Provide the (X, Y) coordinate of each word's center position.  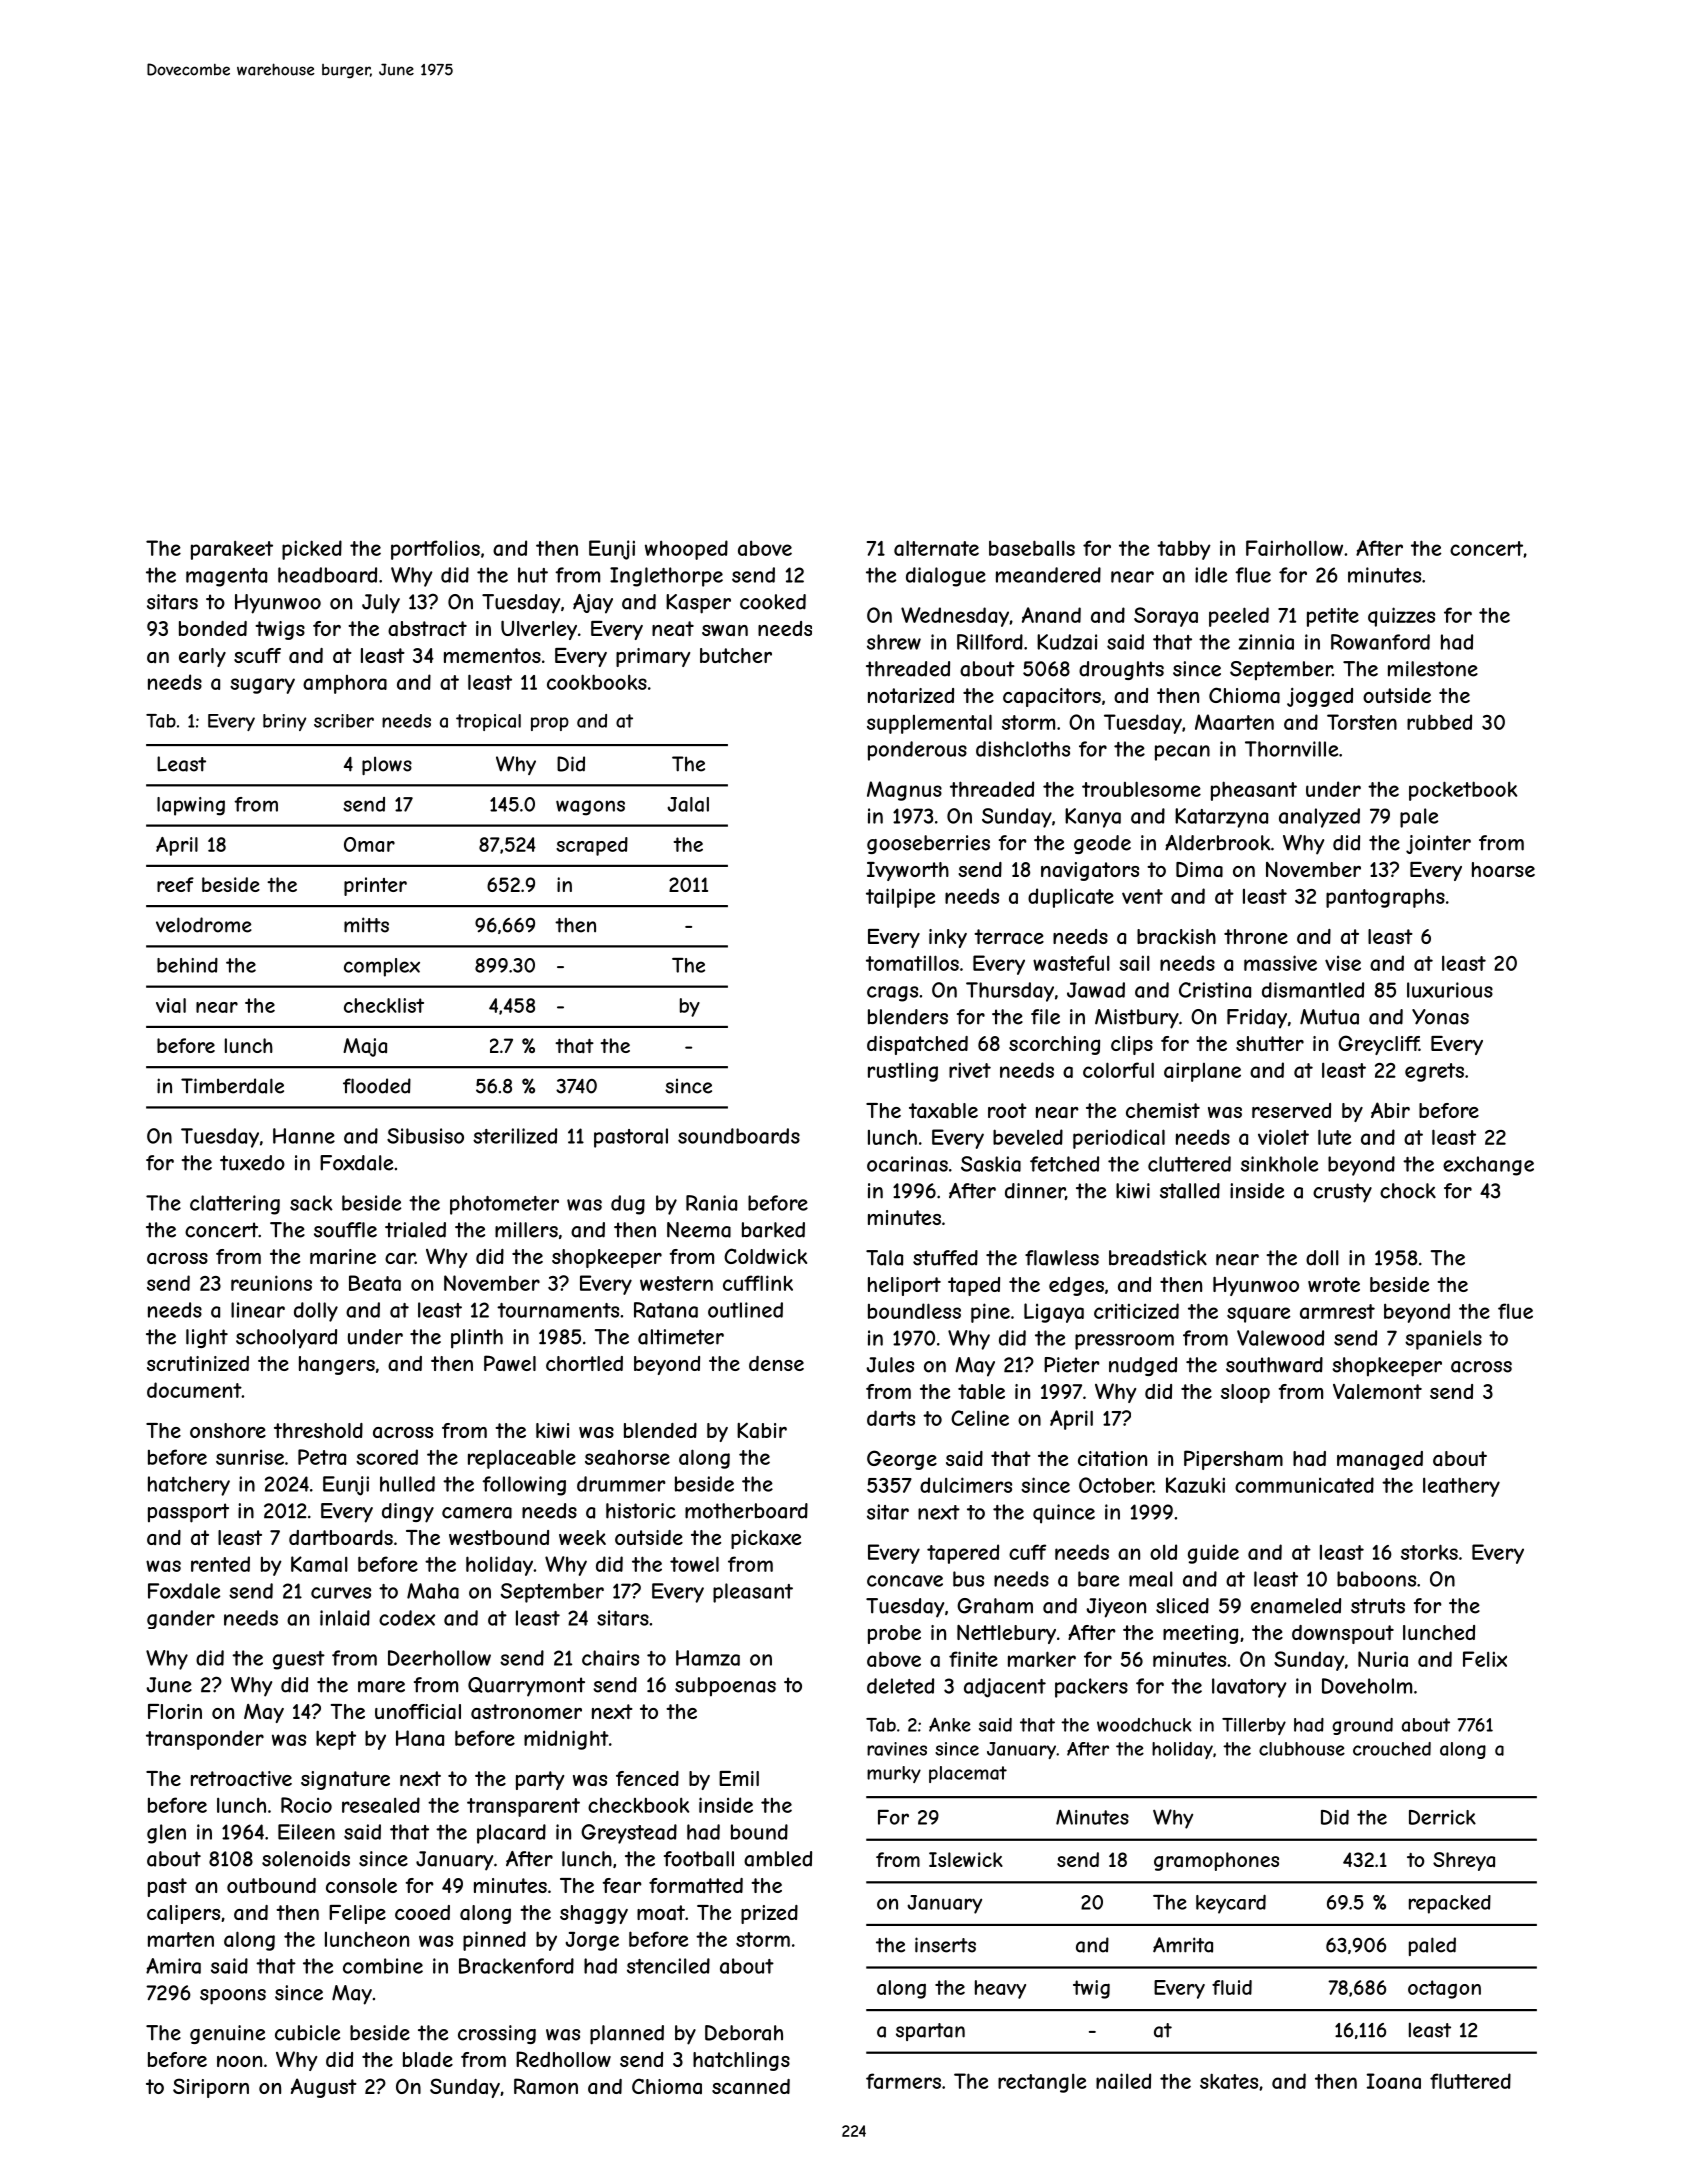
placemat (968, 1774)
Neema (699, 1230)
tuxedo (252, 1163)
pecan (1182, 753)
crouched (1392, 1749)
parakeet (232, 550)
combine (383, 1966)
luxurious (1450, 990)
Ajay (593, 604)
